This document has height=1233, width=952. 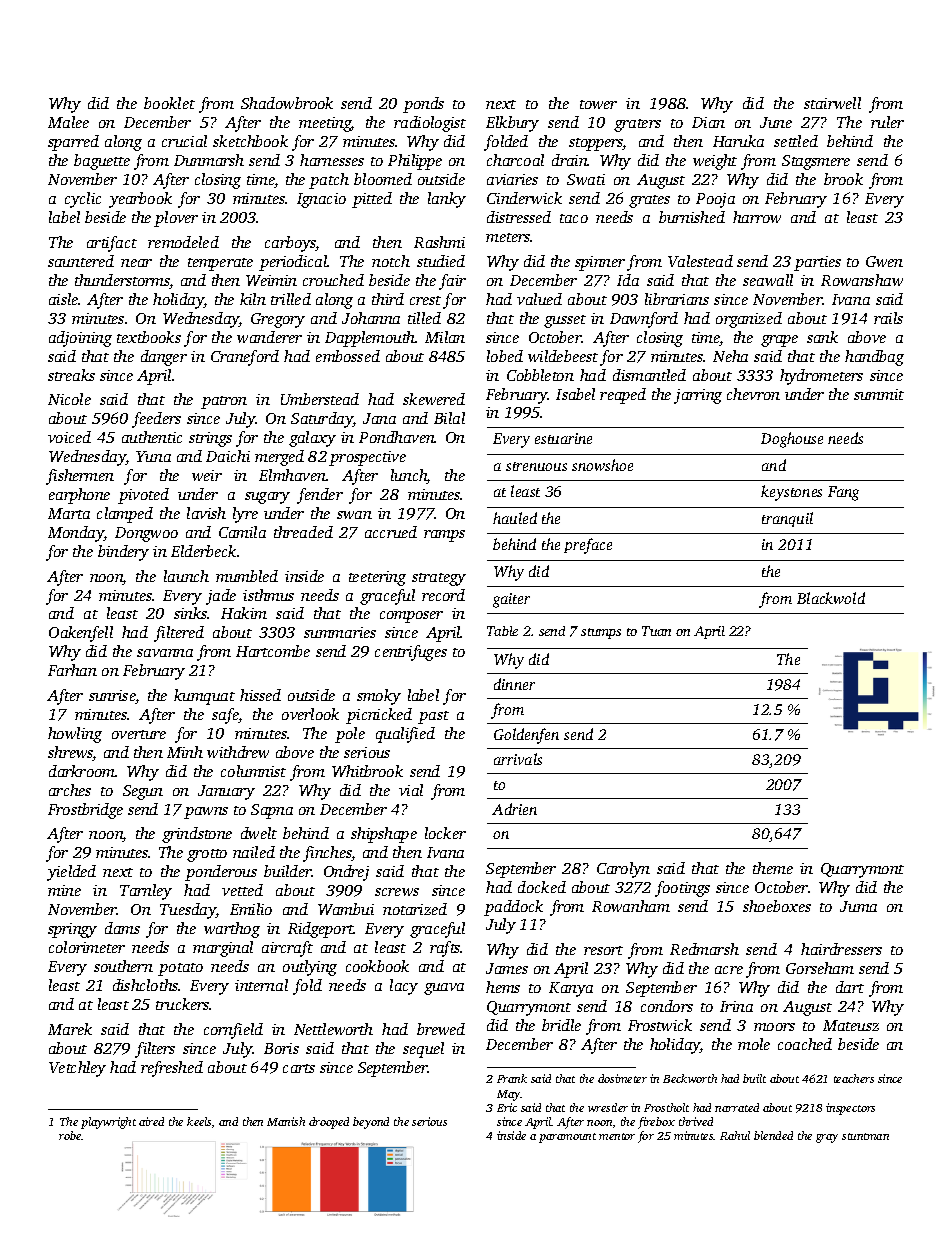 What do you see at coordinates (423, 105) in the document?
I see `ponds` at bounding box center [423, 105].
